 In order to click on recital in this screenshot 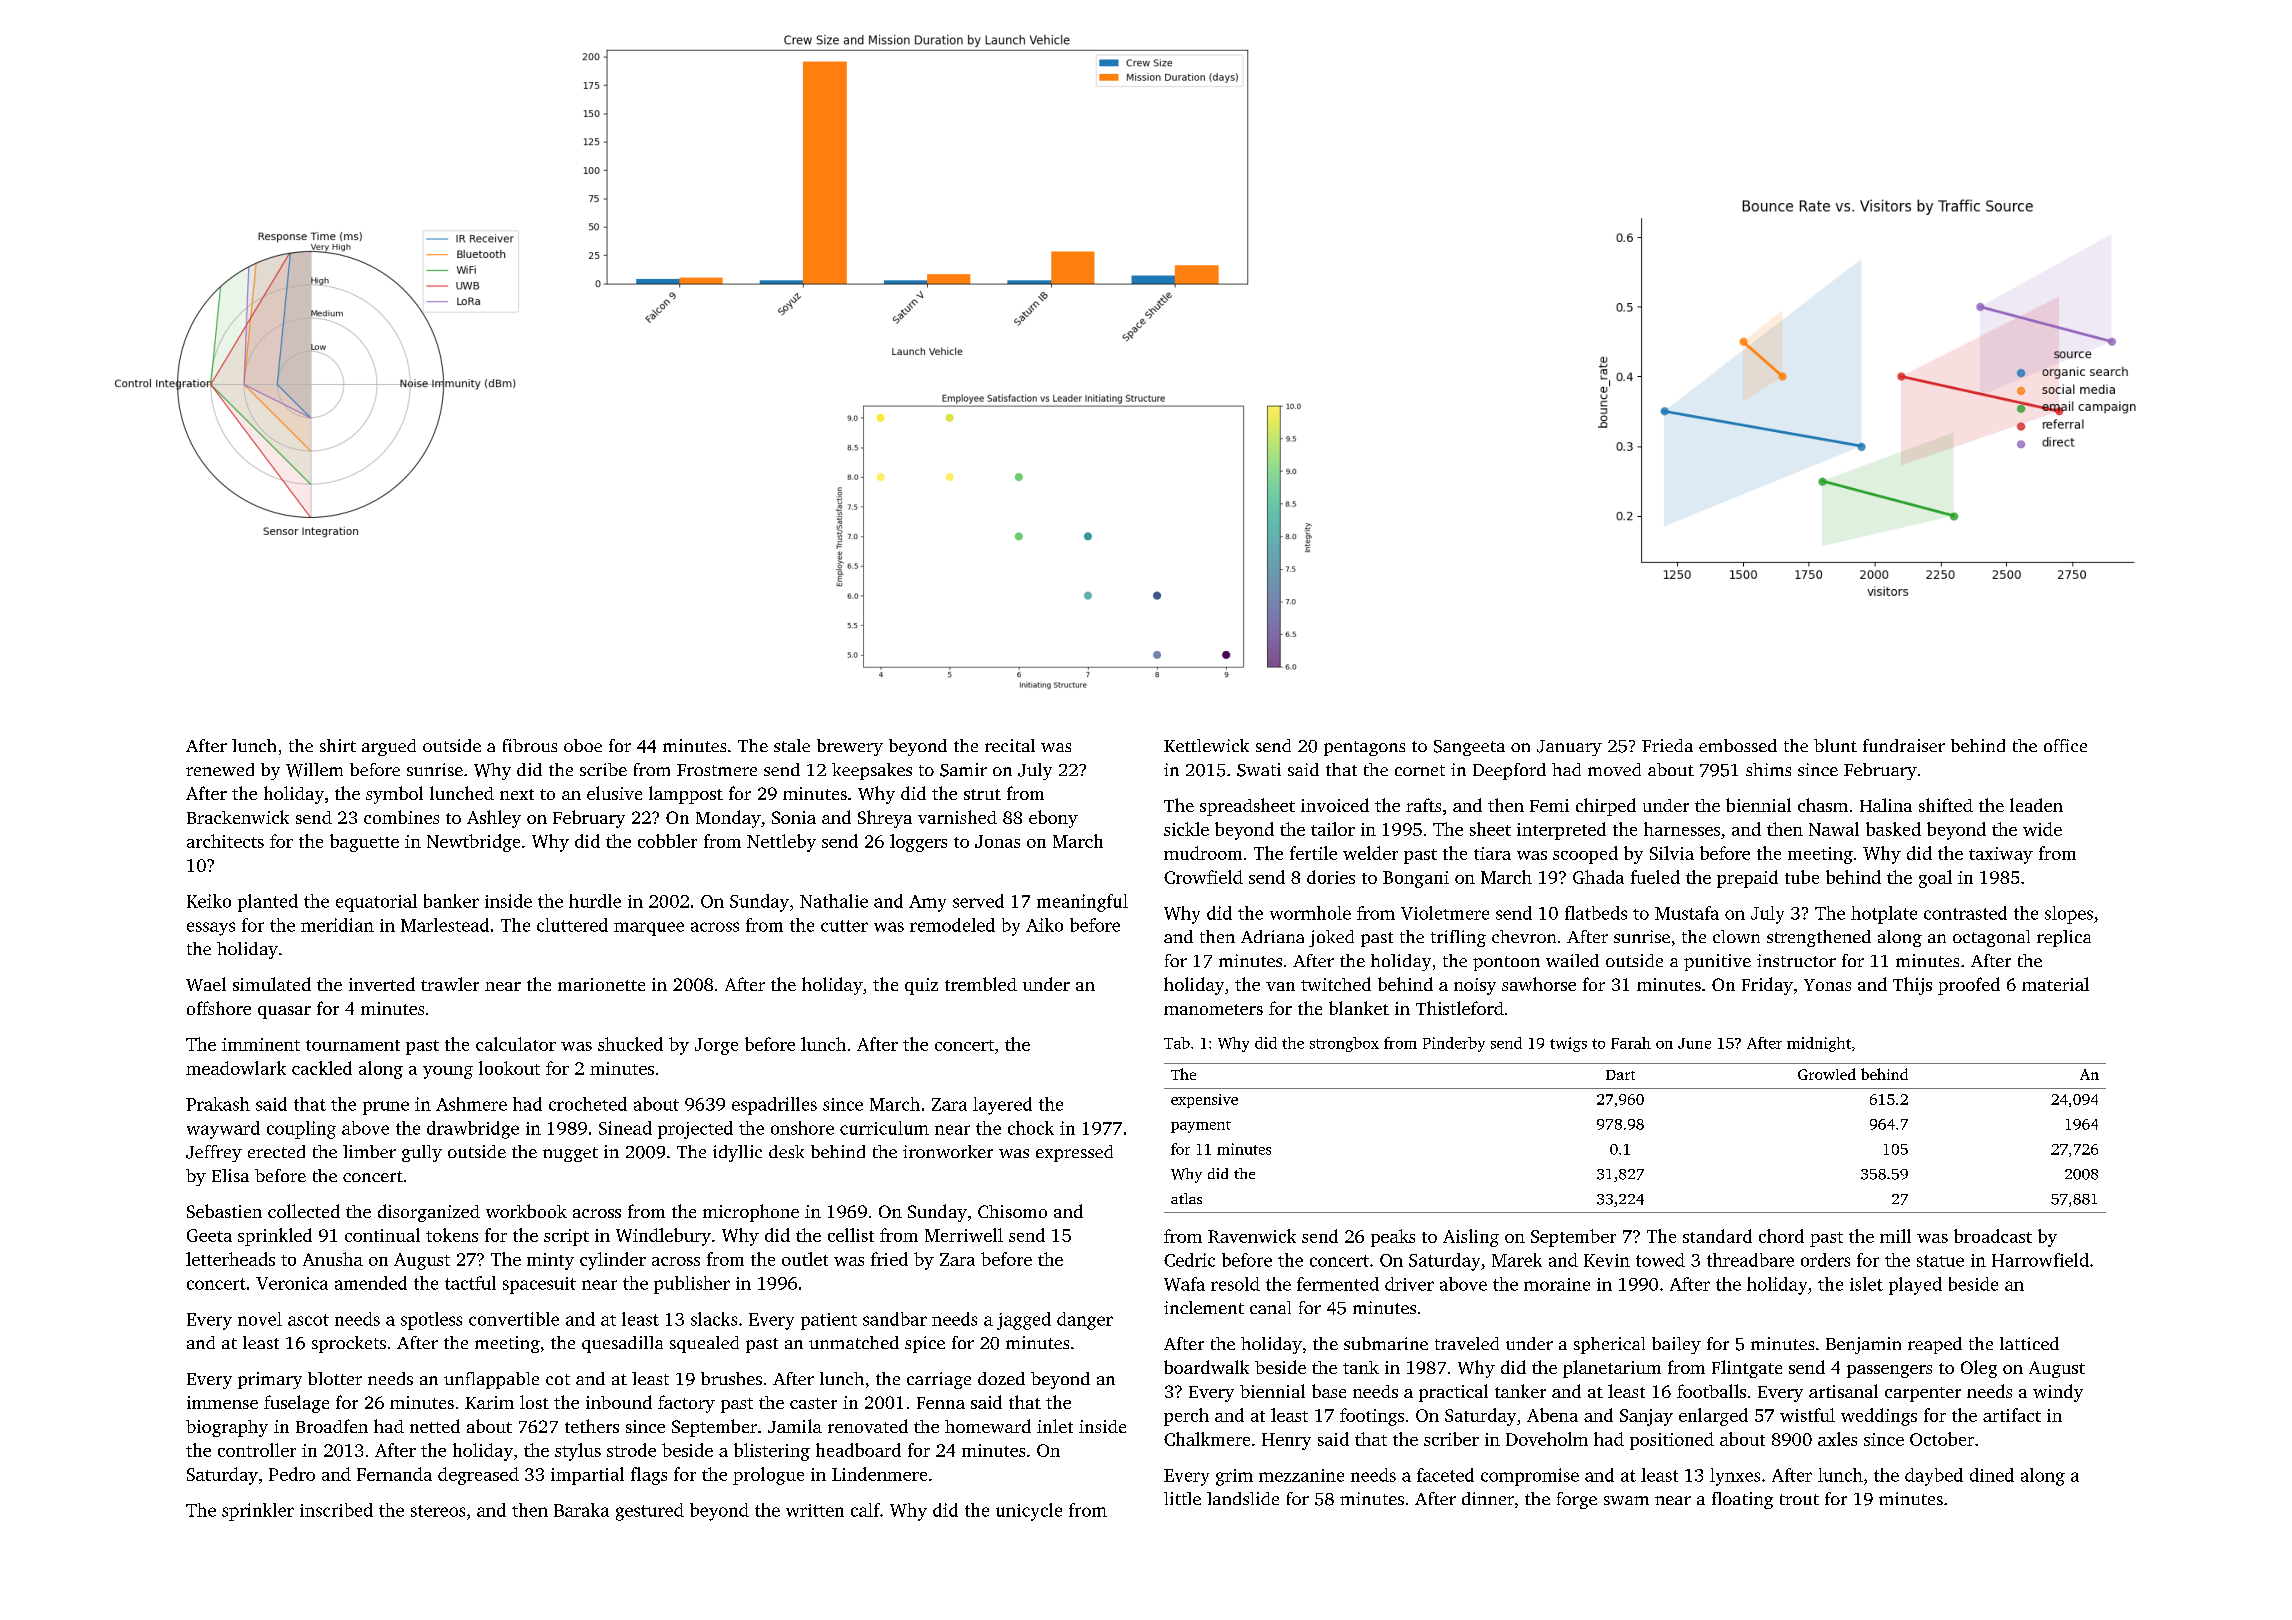, I will do `click(1010, 745)`.
